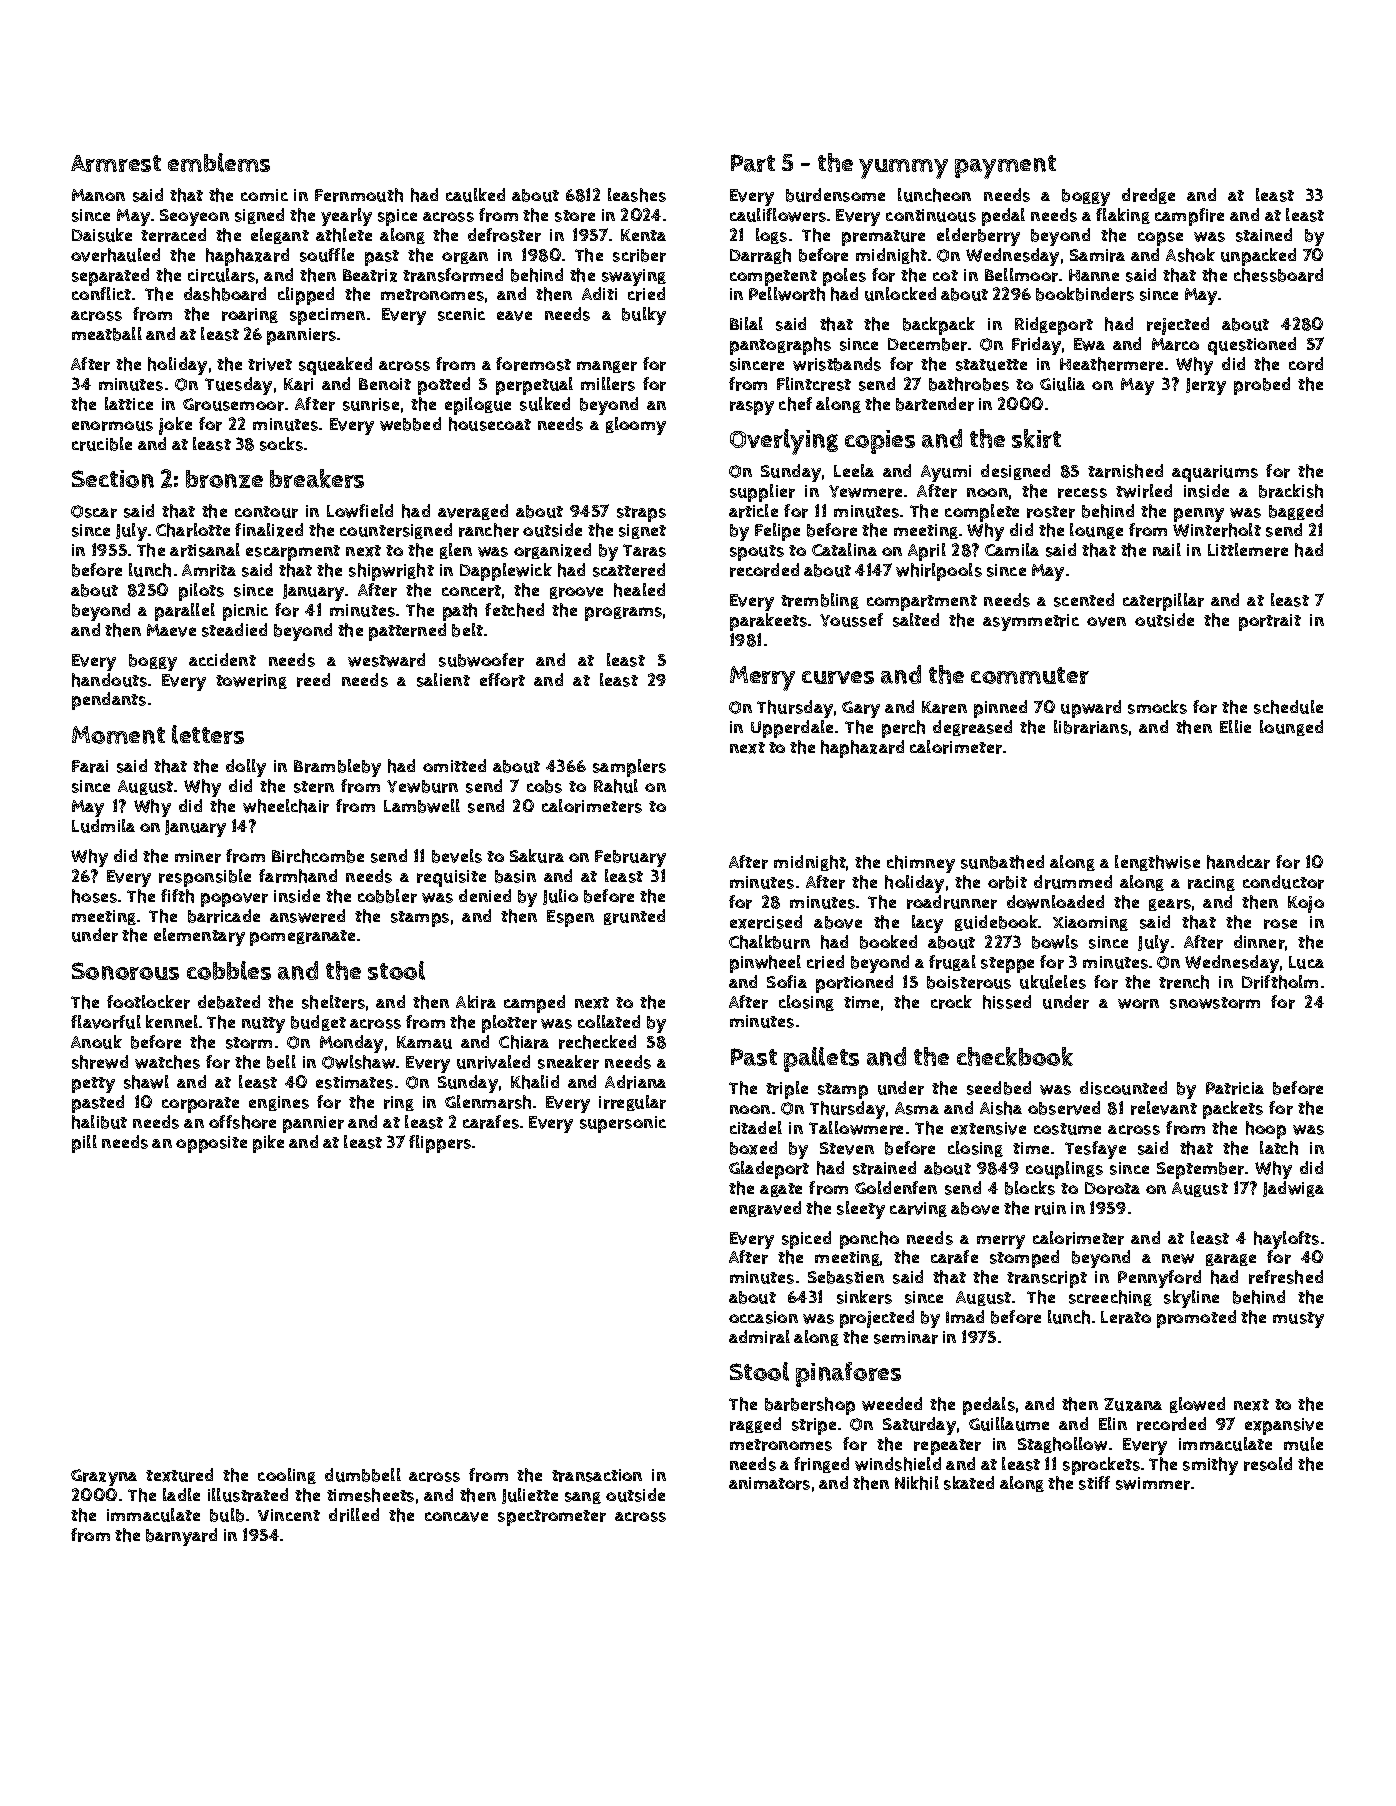 This screenshot has width=1396, height=1806. Describe the element at coordinates (1279, 1148) in the screenshot. I see `latch` at that location.
